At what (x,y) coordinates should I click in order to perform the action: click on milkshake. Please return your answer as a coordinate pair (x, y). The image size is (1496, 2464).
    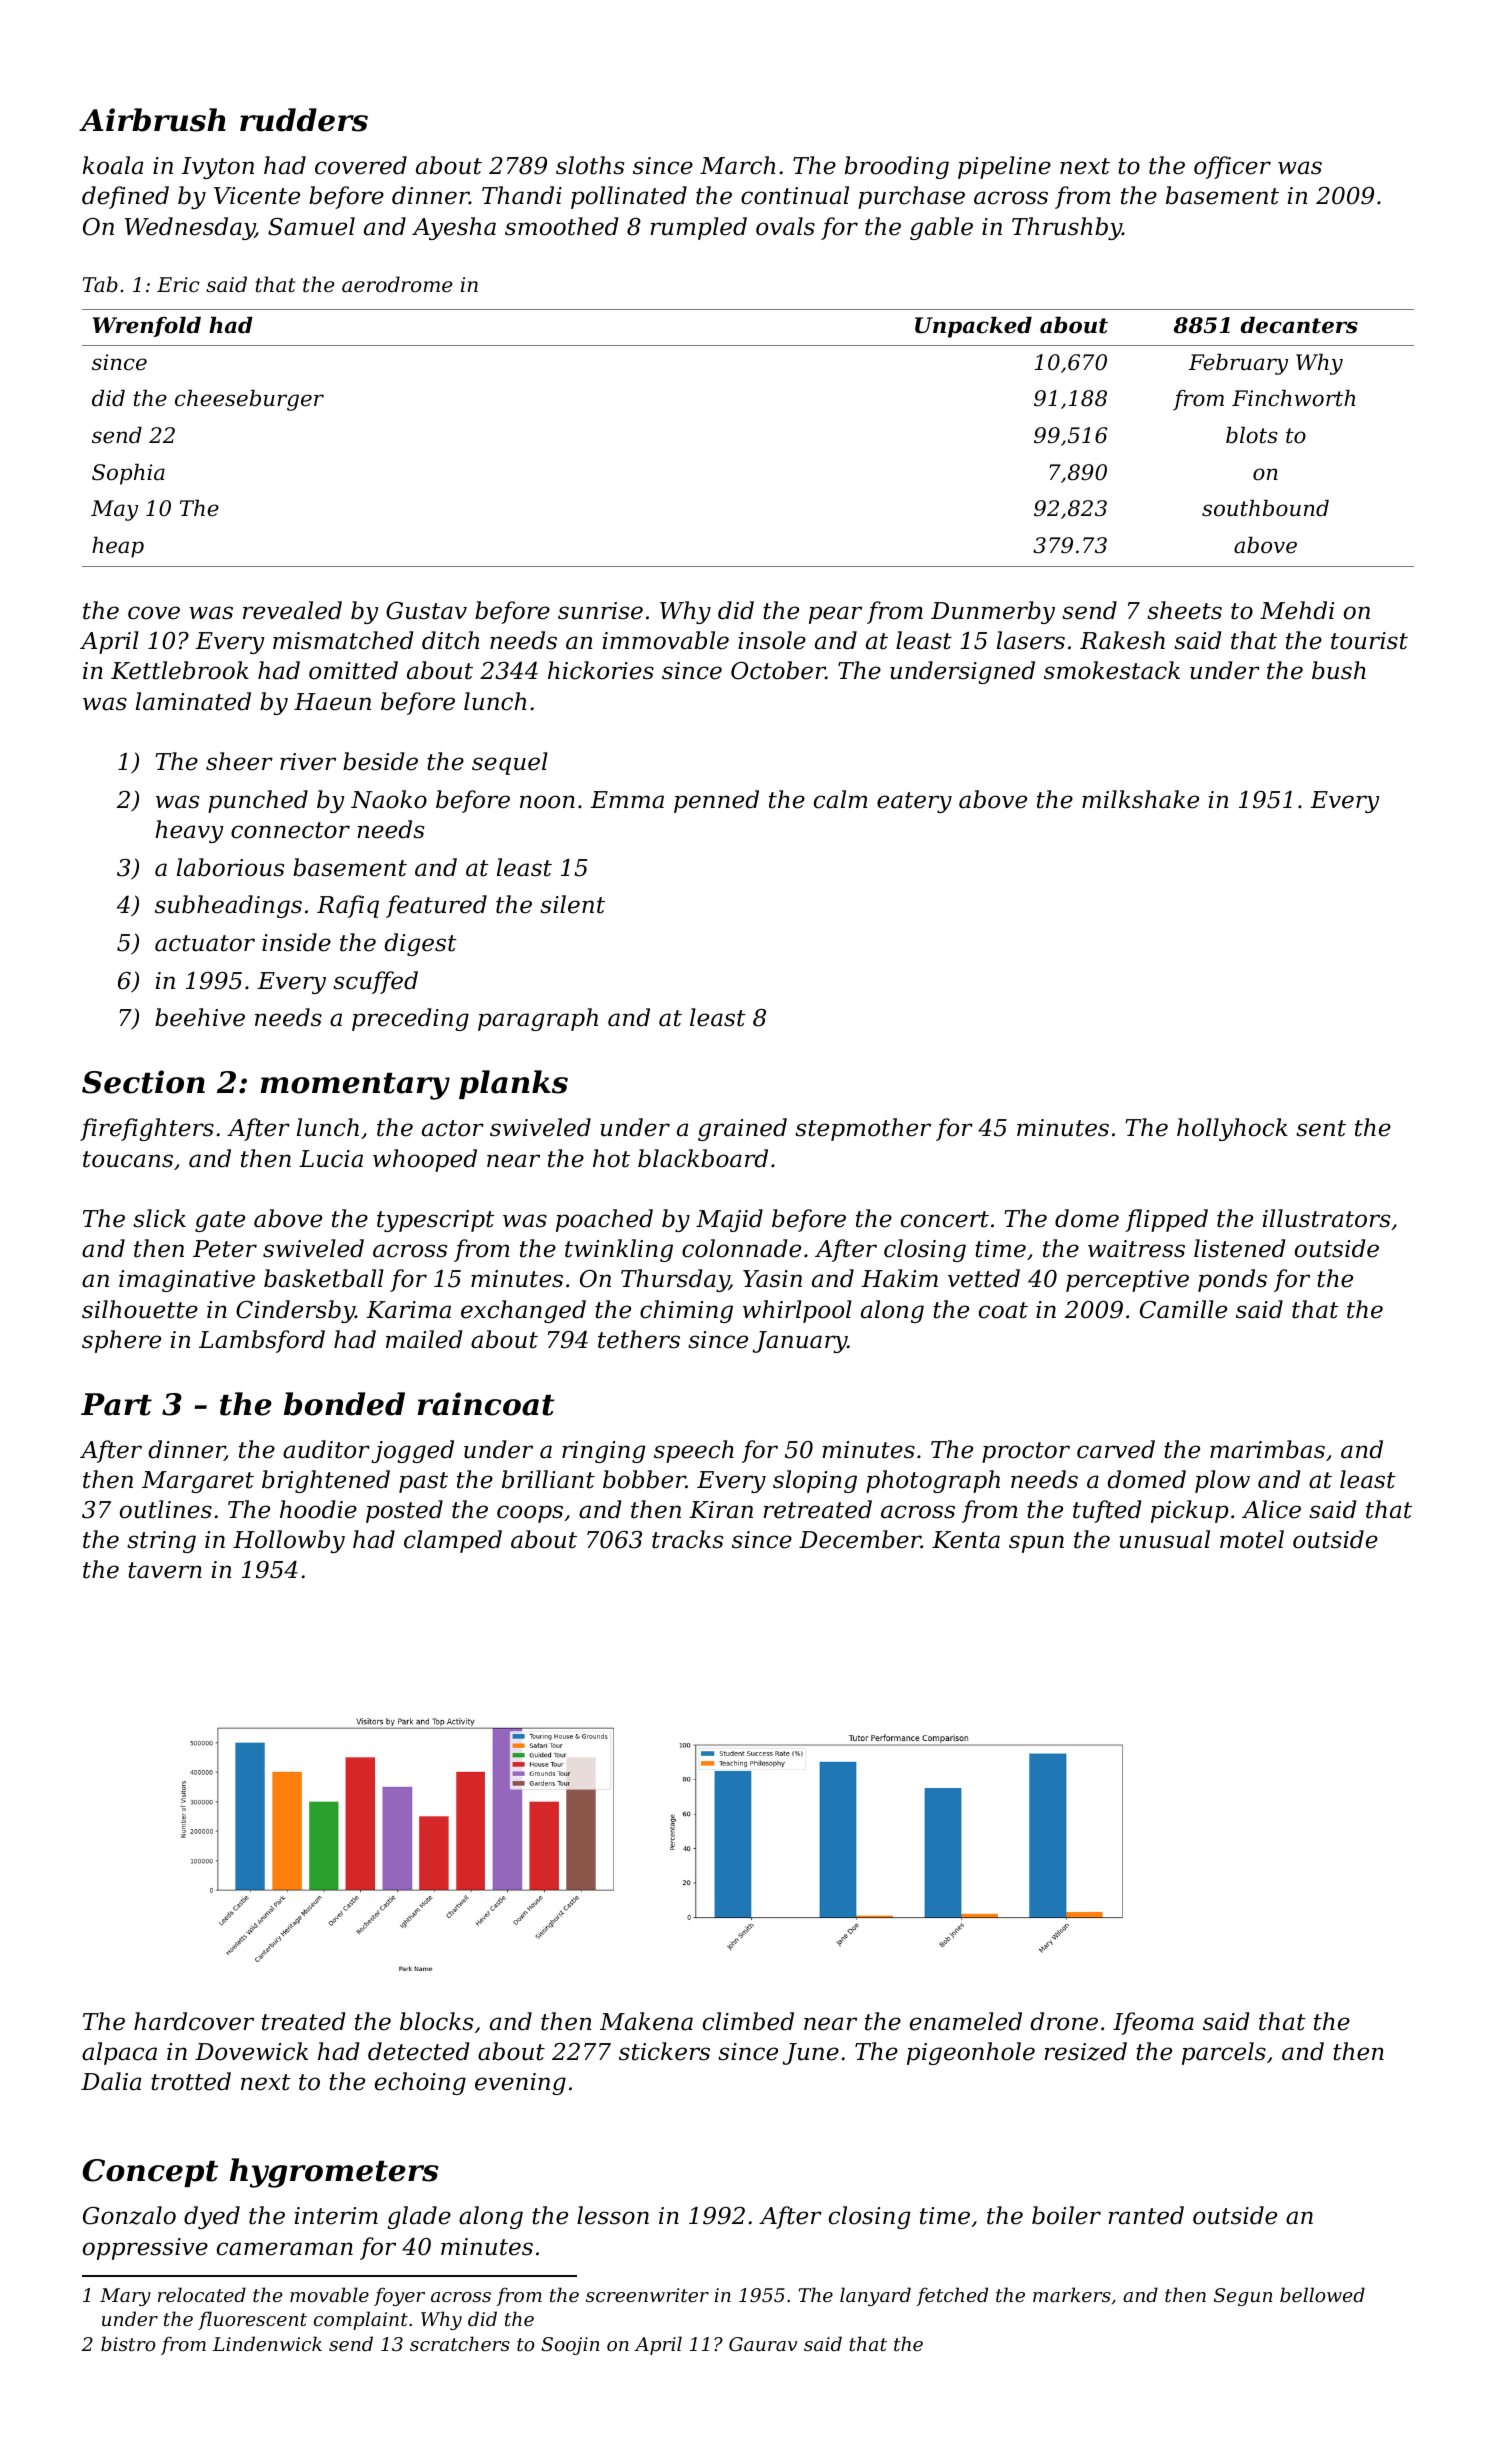
    Looking at the image, I should click on (1140, 799).
